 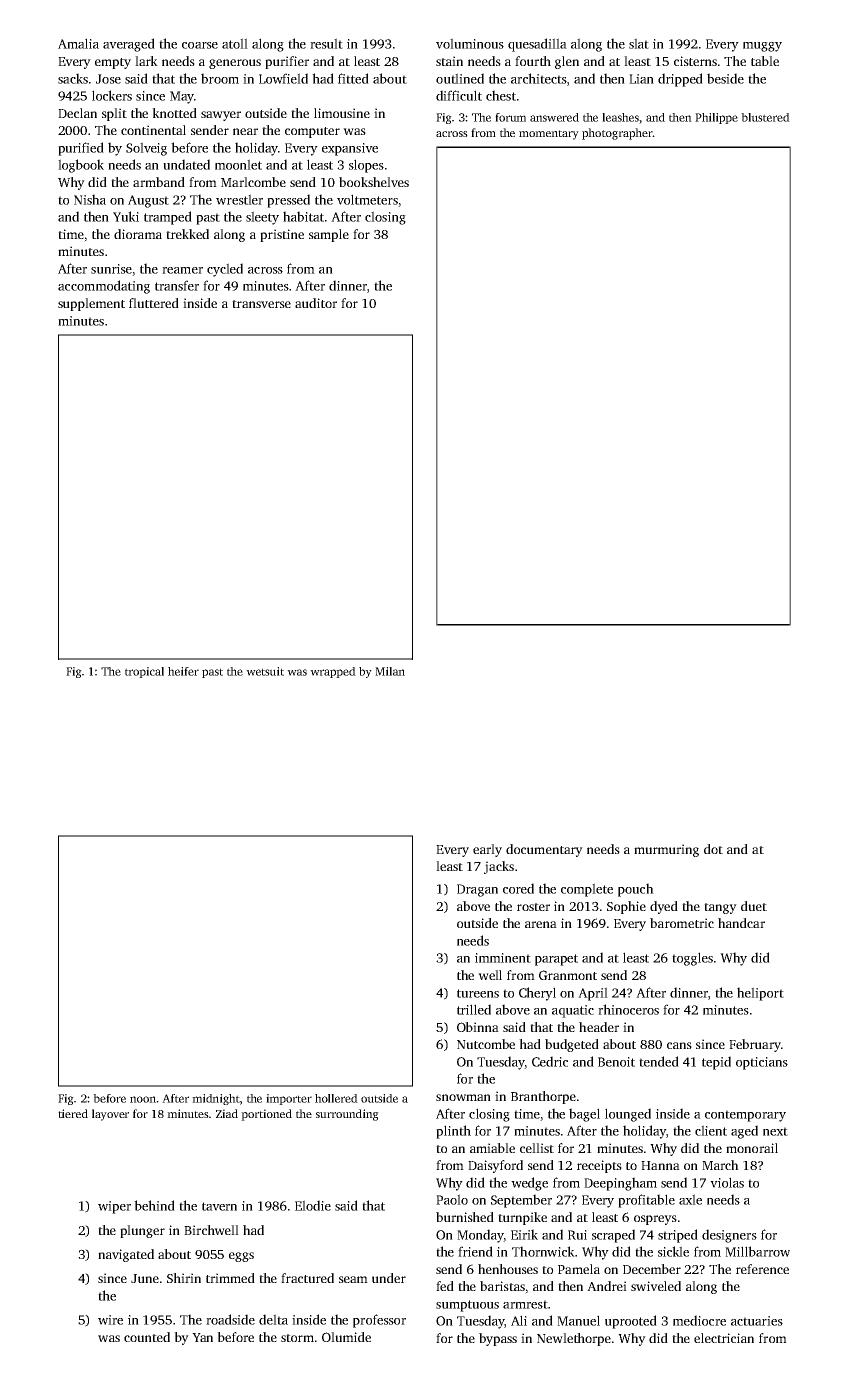 I want to click on counted, so click(x=147, y=1337).
